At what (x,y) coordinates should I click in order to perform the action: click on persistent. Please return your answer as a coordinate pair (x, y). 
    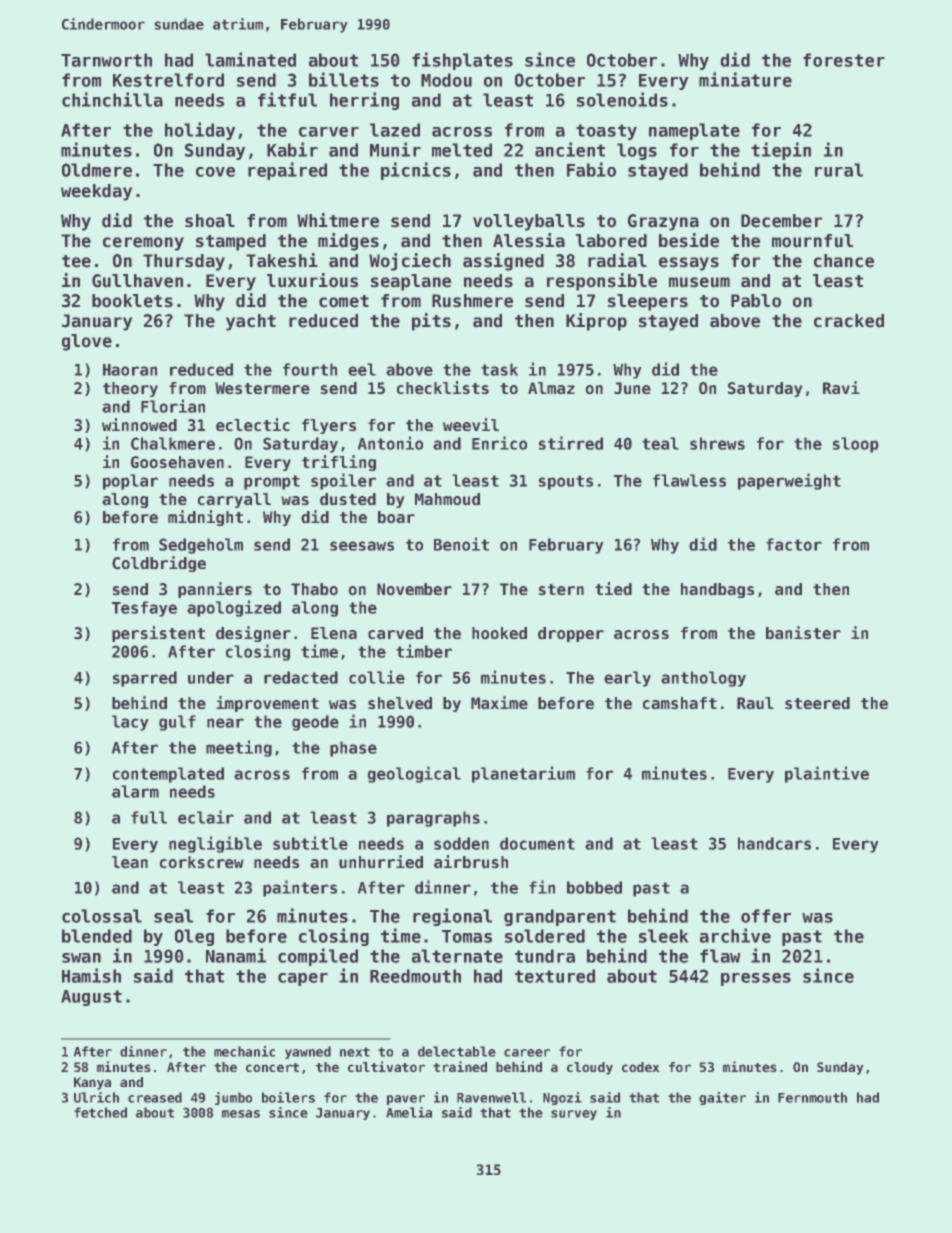
    Looking at the image, I should click on (158, 634).
